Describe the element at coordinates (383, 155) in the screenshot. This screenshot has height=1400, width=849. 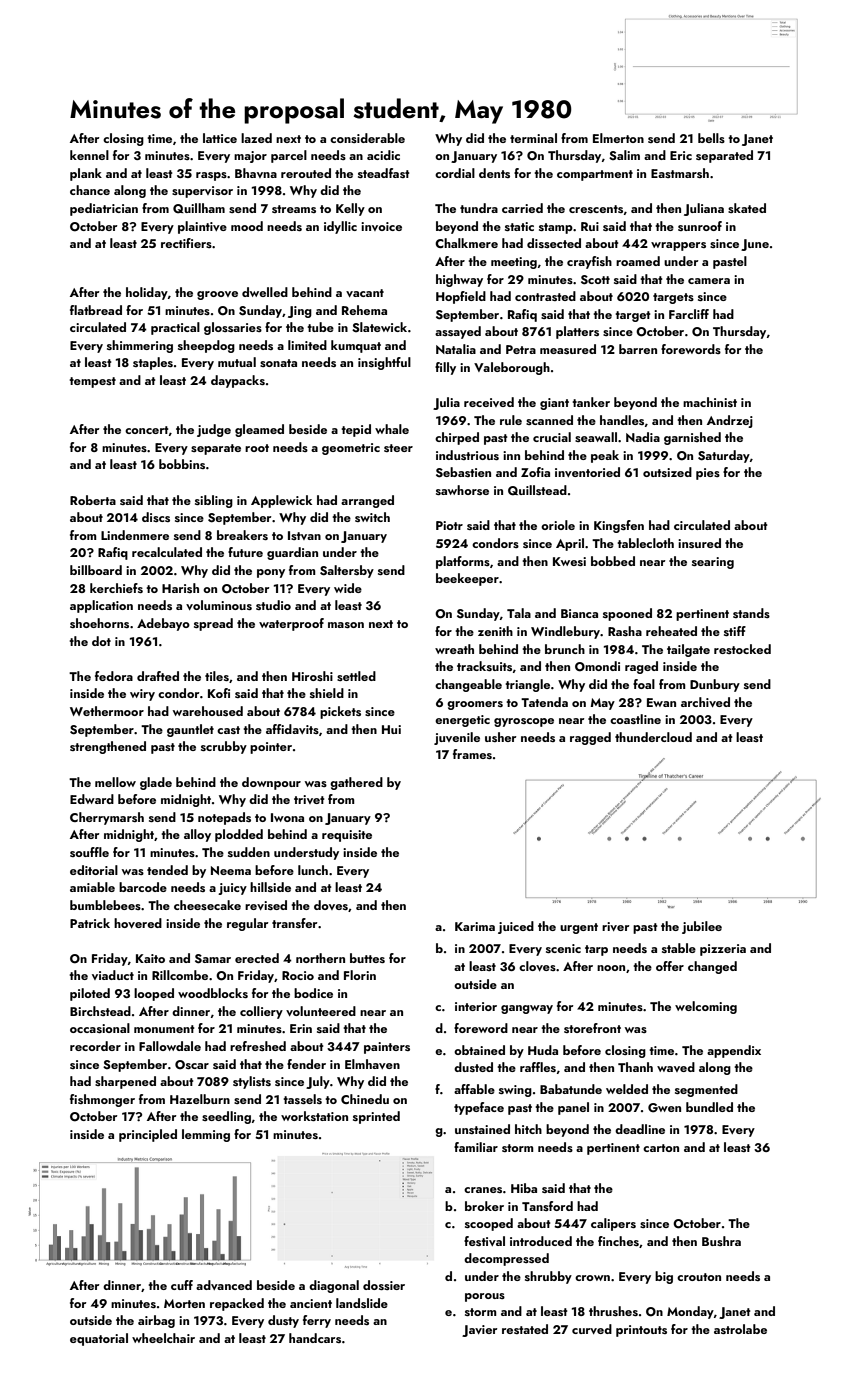
I see `acidic` at that location.
